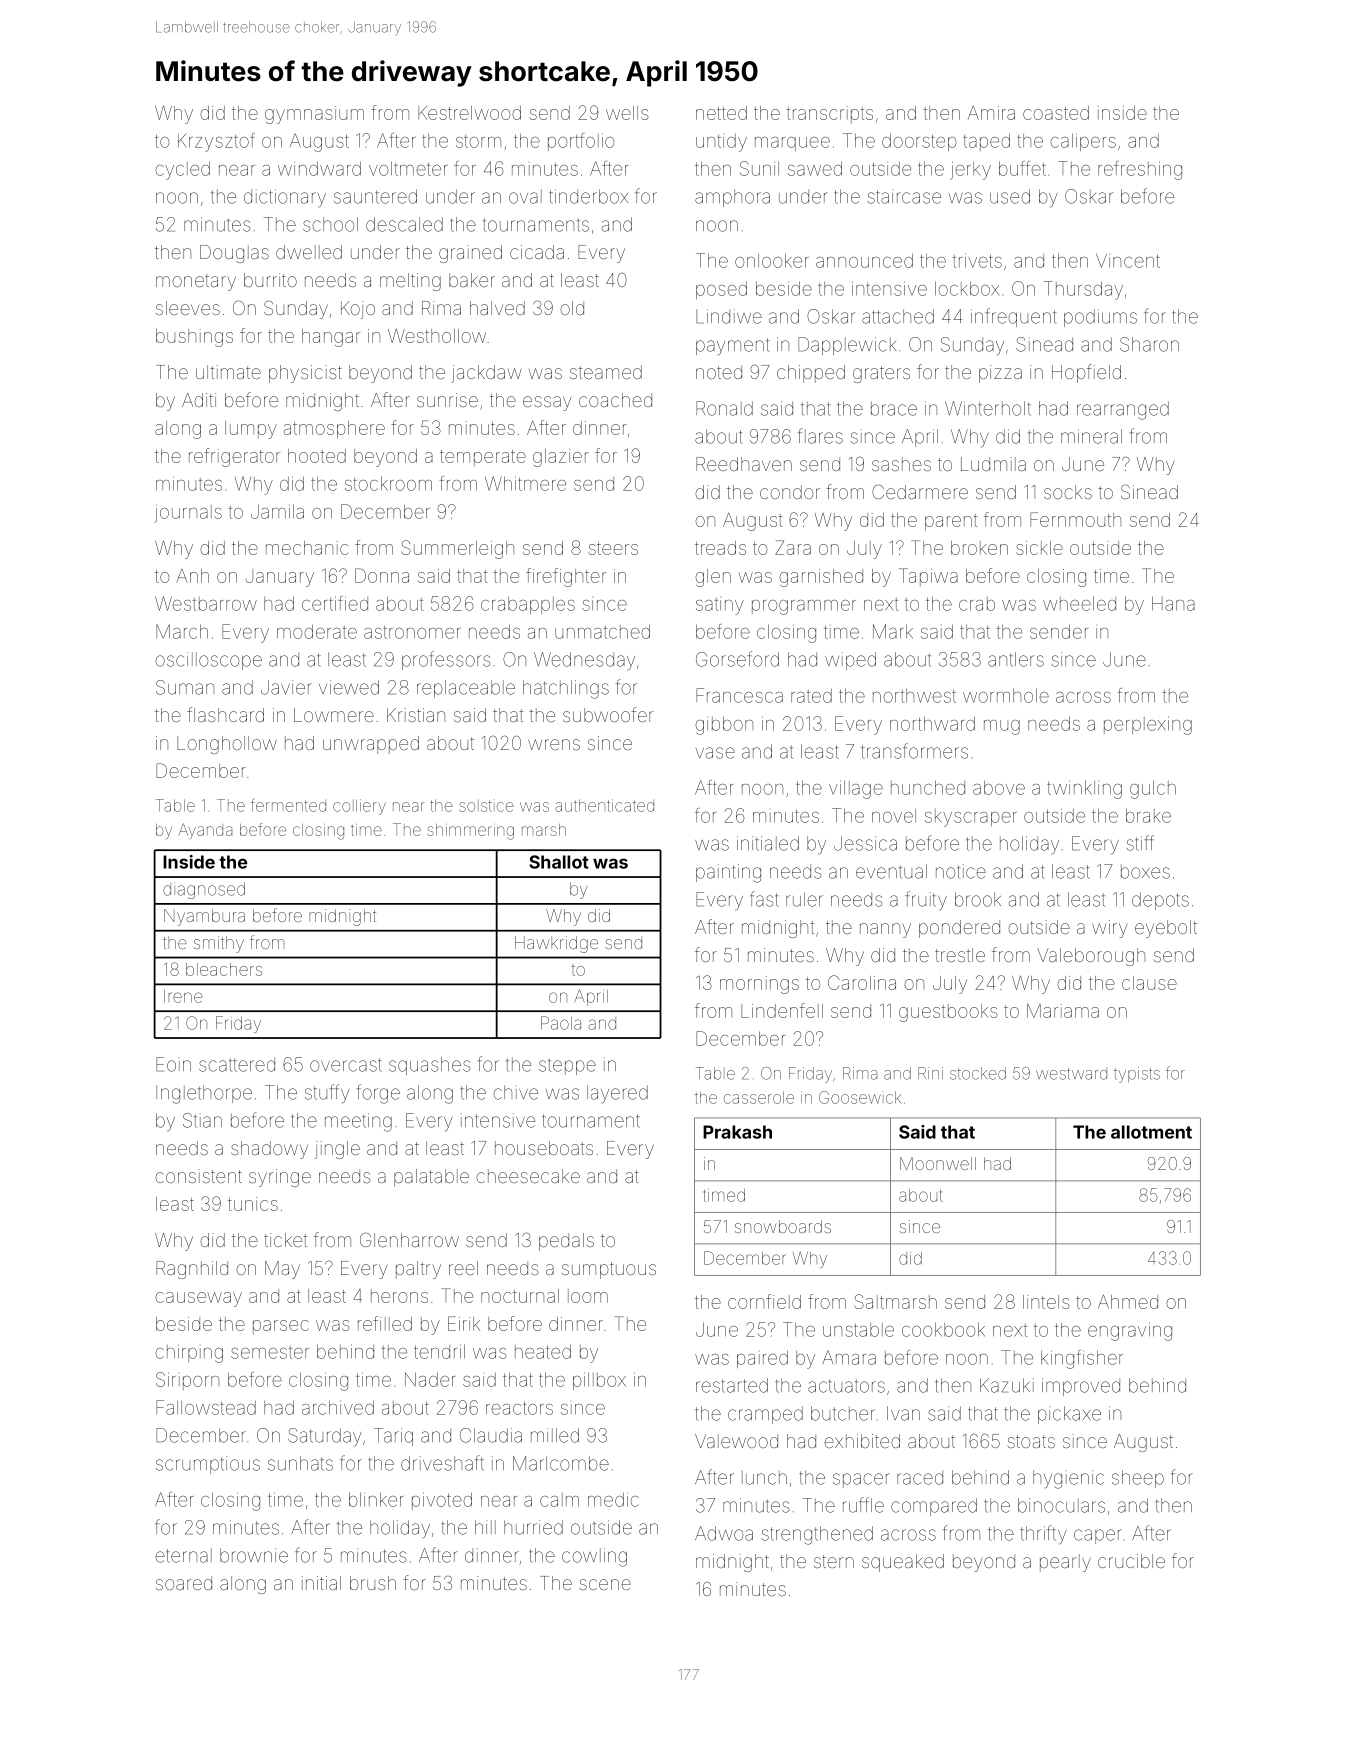 The width and height of the image is (1355, 1753). I want to click on westward, so click(1071, 1074).
